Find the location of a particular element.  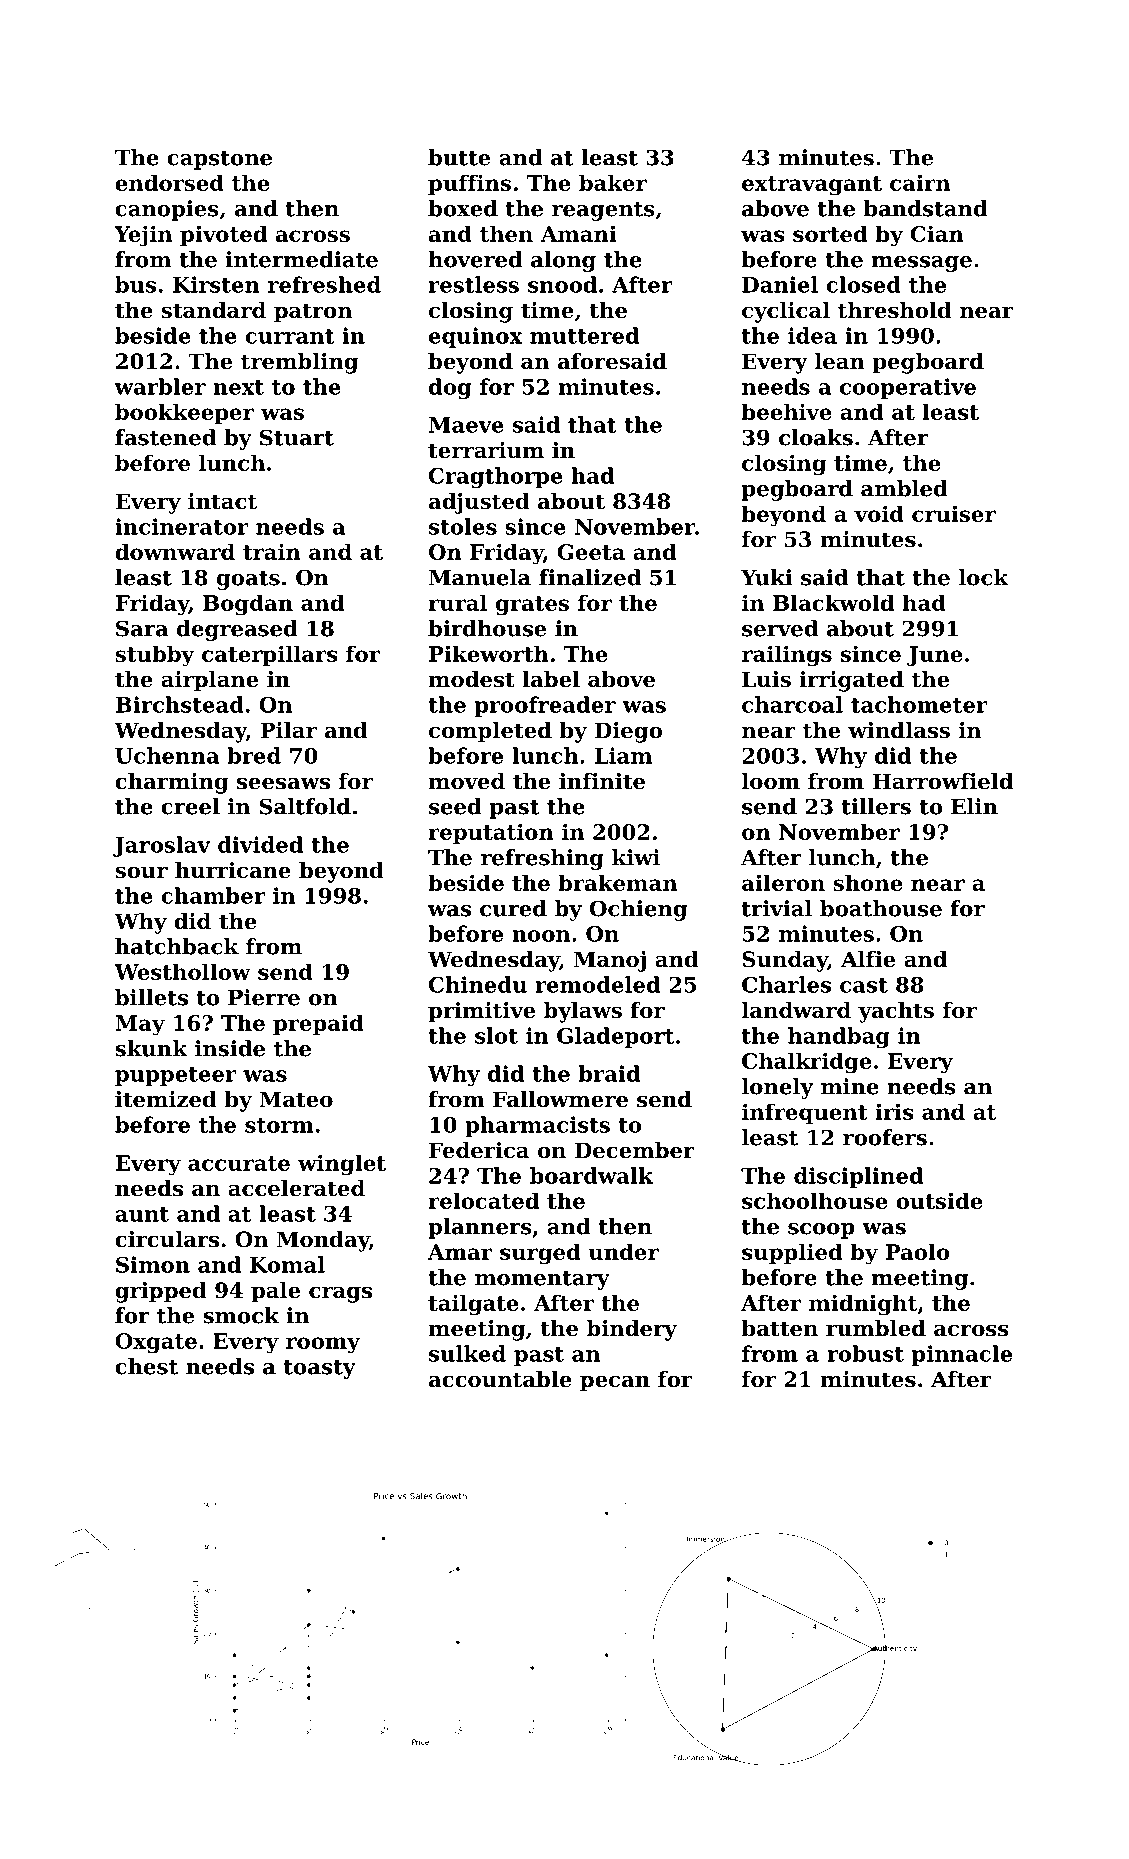

finalized is located at coordinates (590, 577).
